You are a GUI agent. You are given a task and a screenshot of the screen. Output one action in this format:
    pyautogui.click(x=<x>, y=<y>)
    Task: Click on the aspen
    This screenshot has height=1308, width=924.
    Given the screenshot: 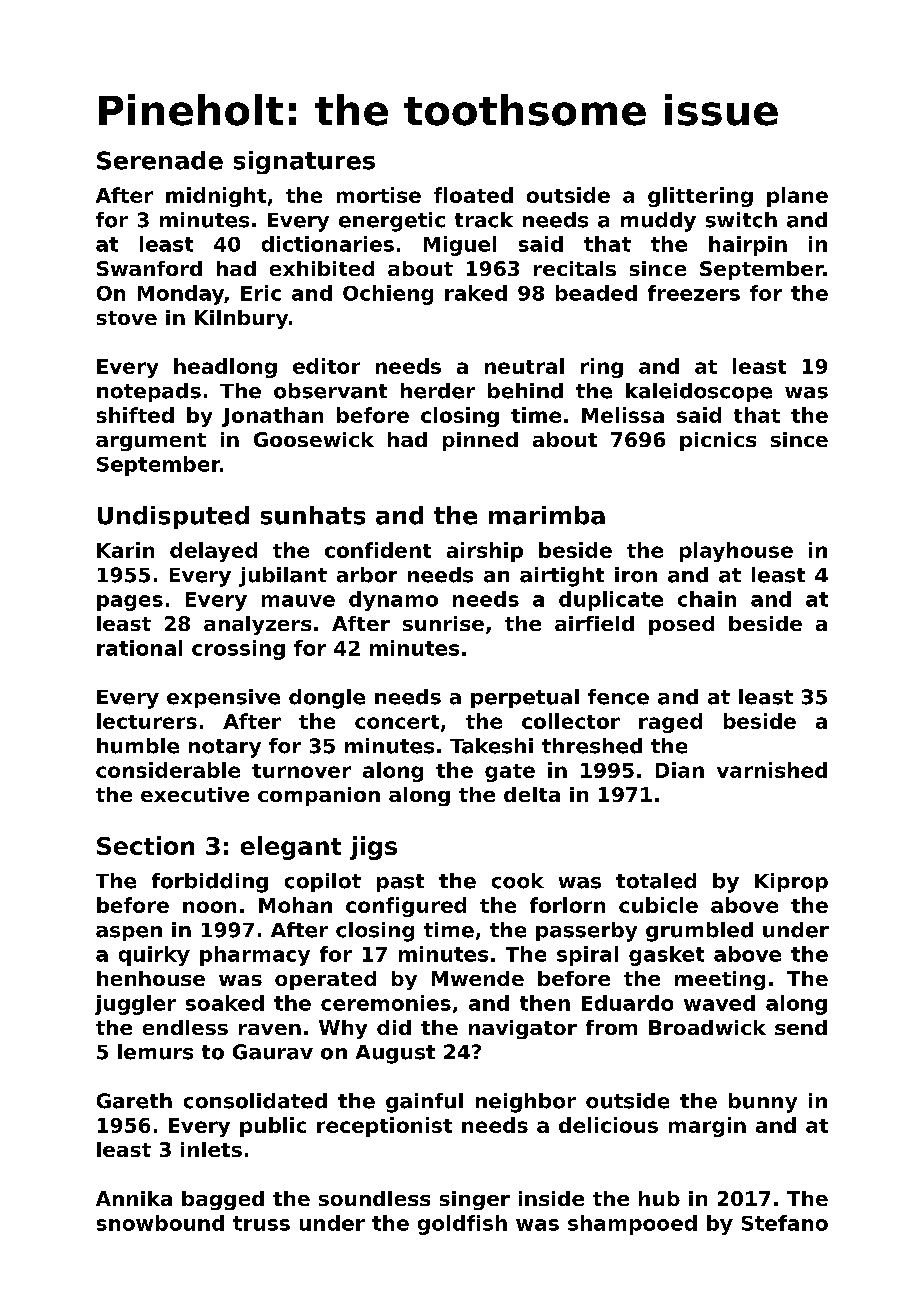 What is the action you would take?
    pyautogui.click(x=129, y=933)
